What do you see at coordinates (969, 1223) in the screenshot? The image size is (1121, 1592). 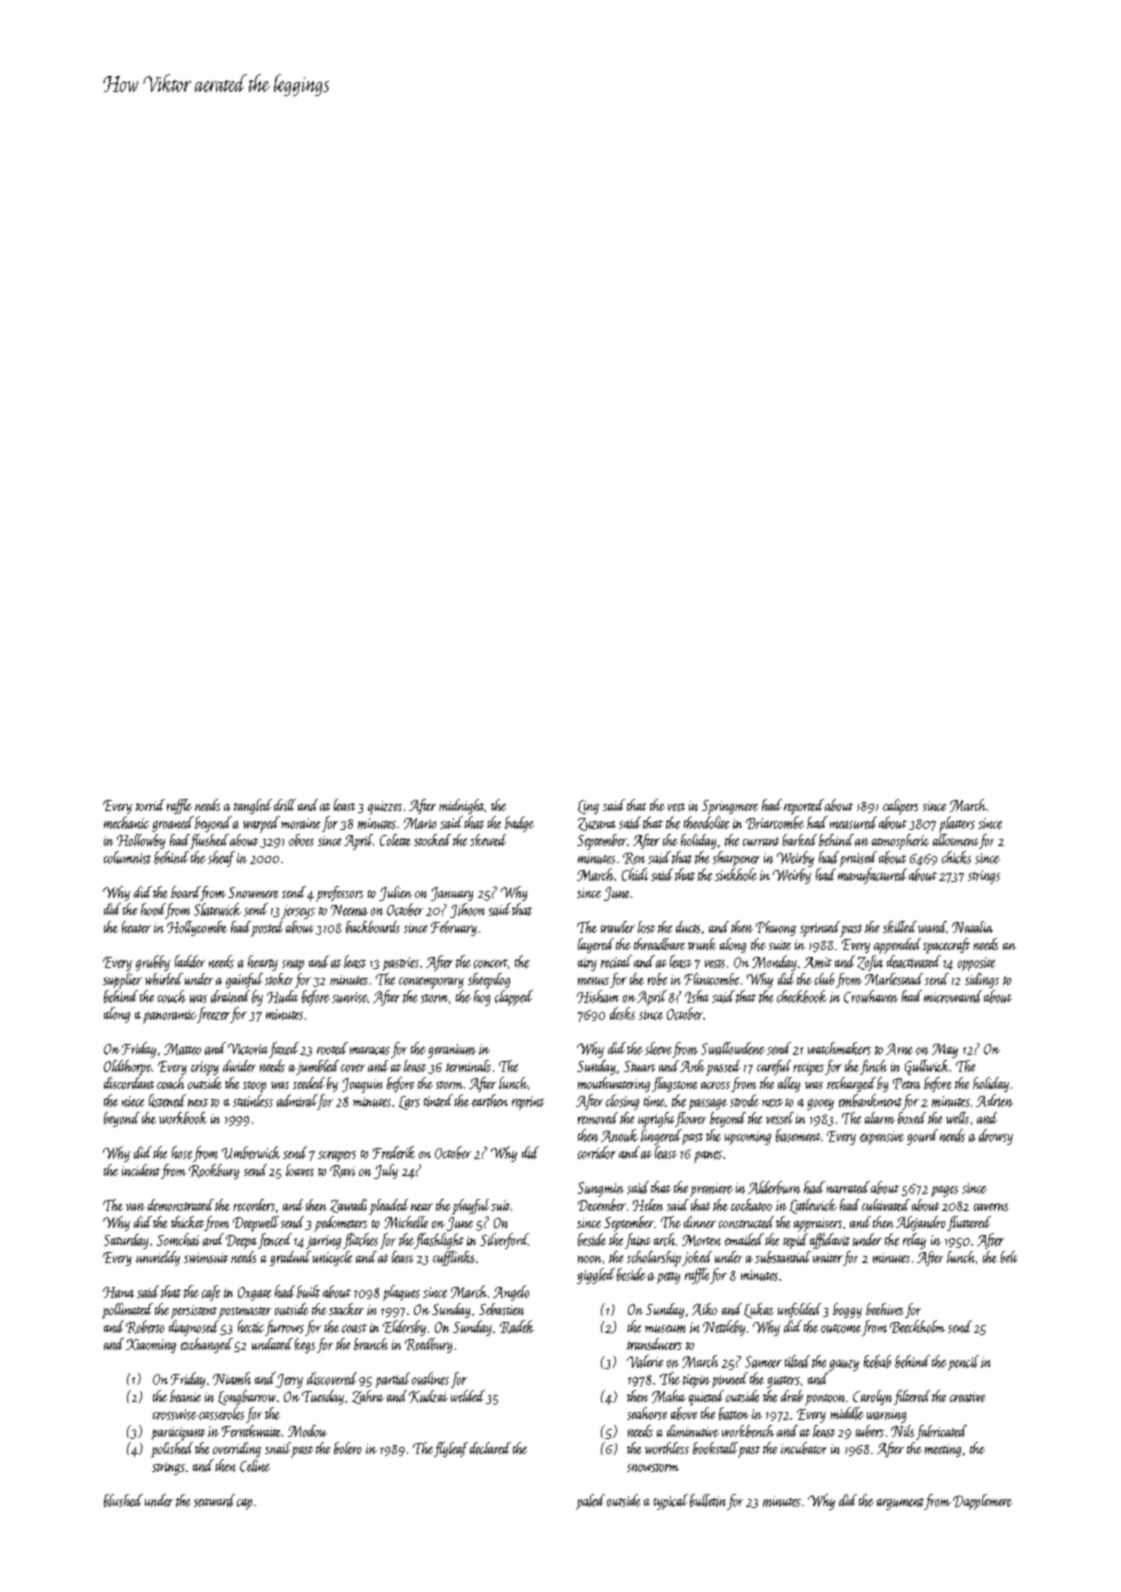 I see `fluttered` at bounding box center [969, 1223].
